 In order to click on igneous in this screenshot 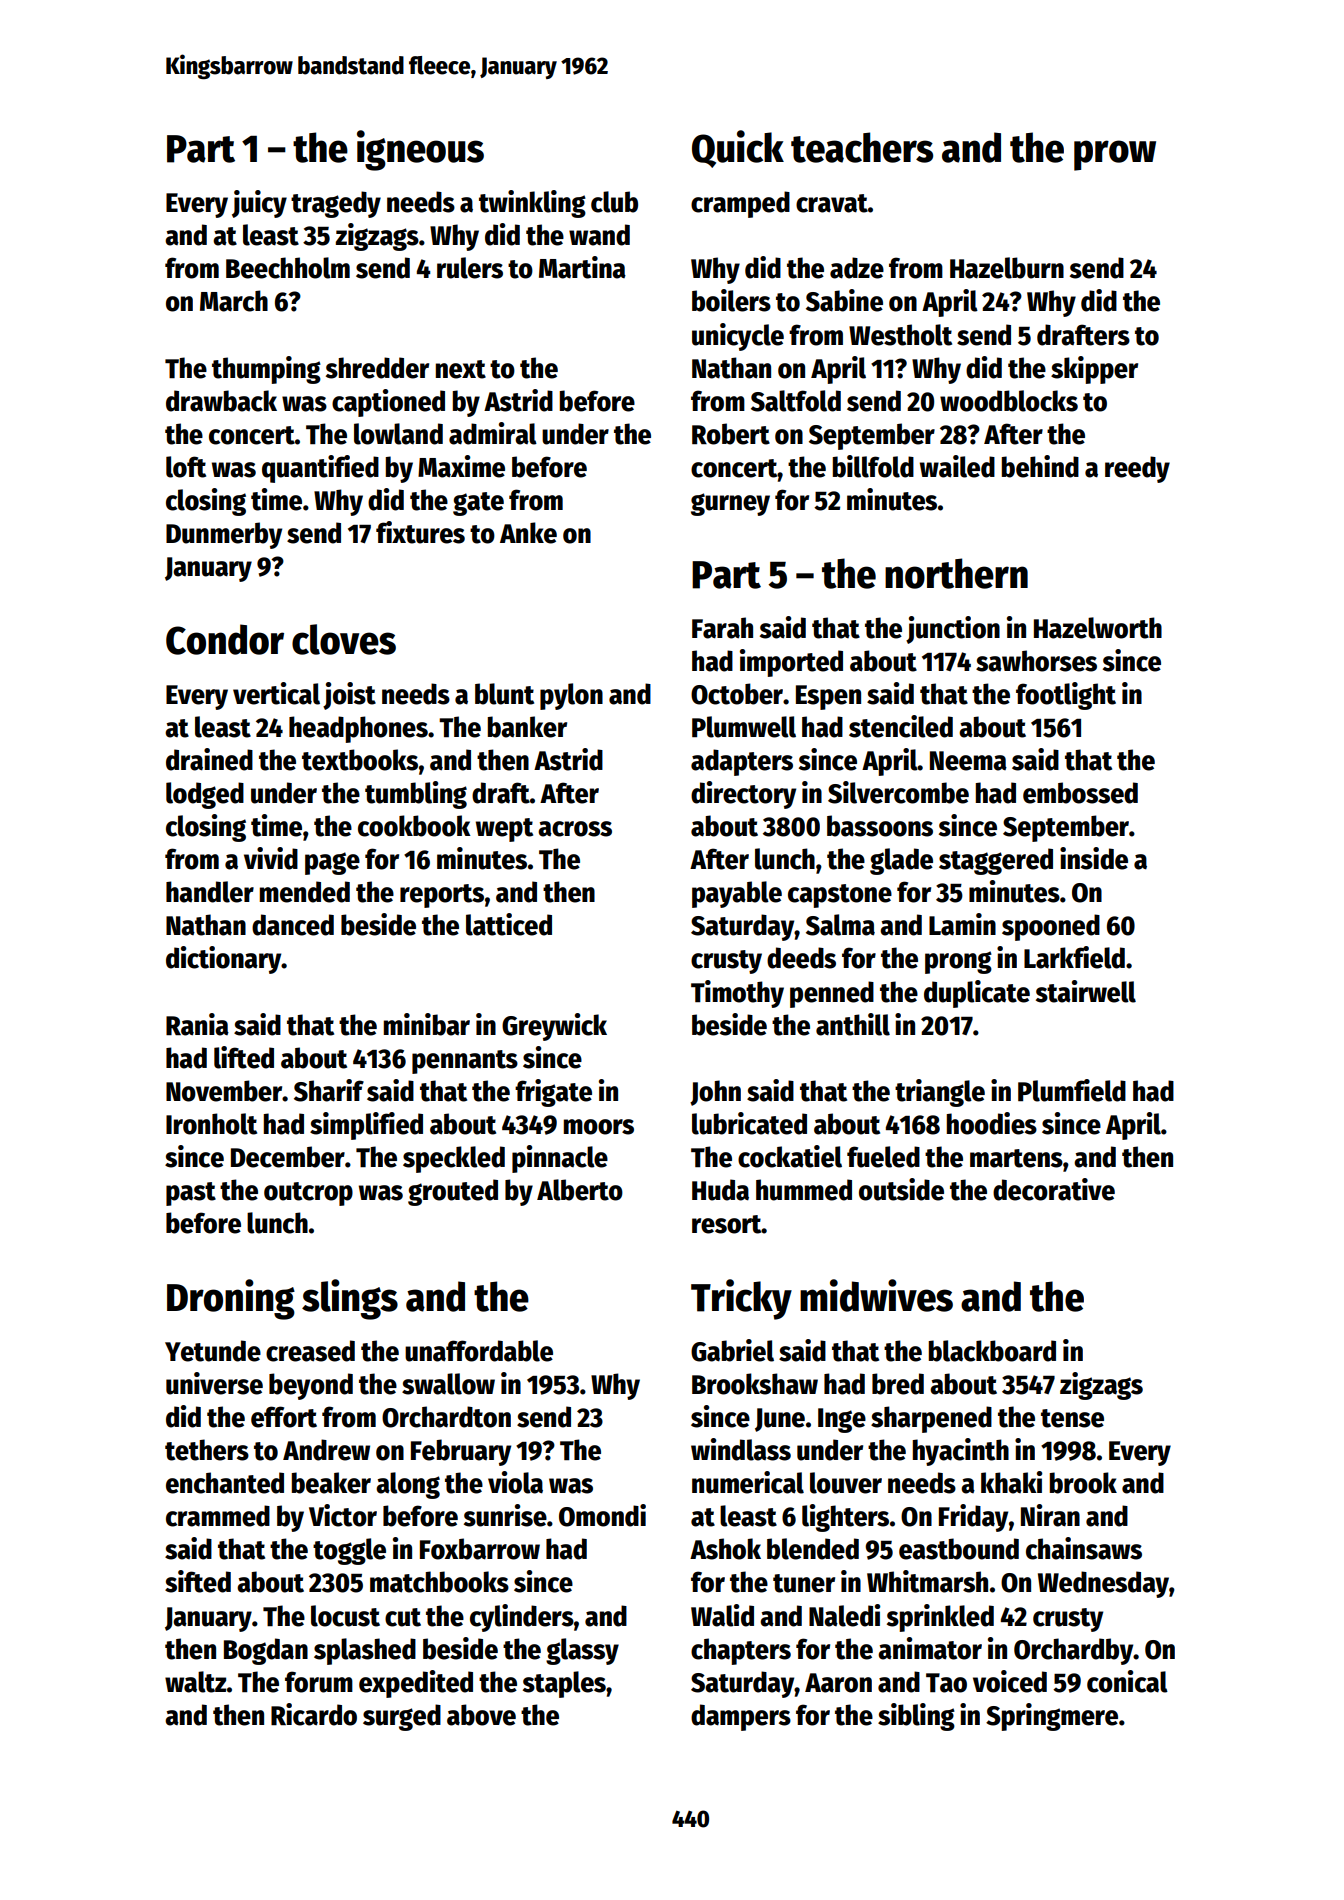, I will do `click(420, 150)`.
